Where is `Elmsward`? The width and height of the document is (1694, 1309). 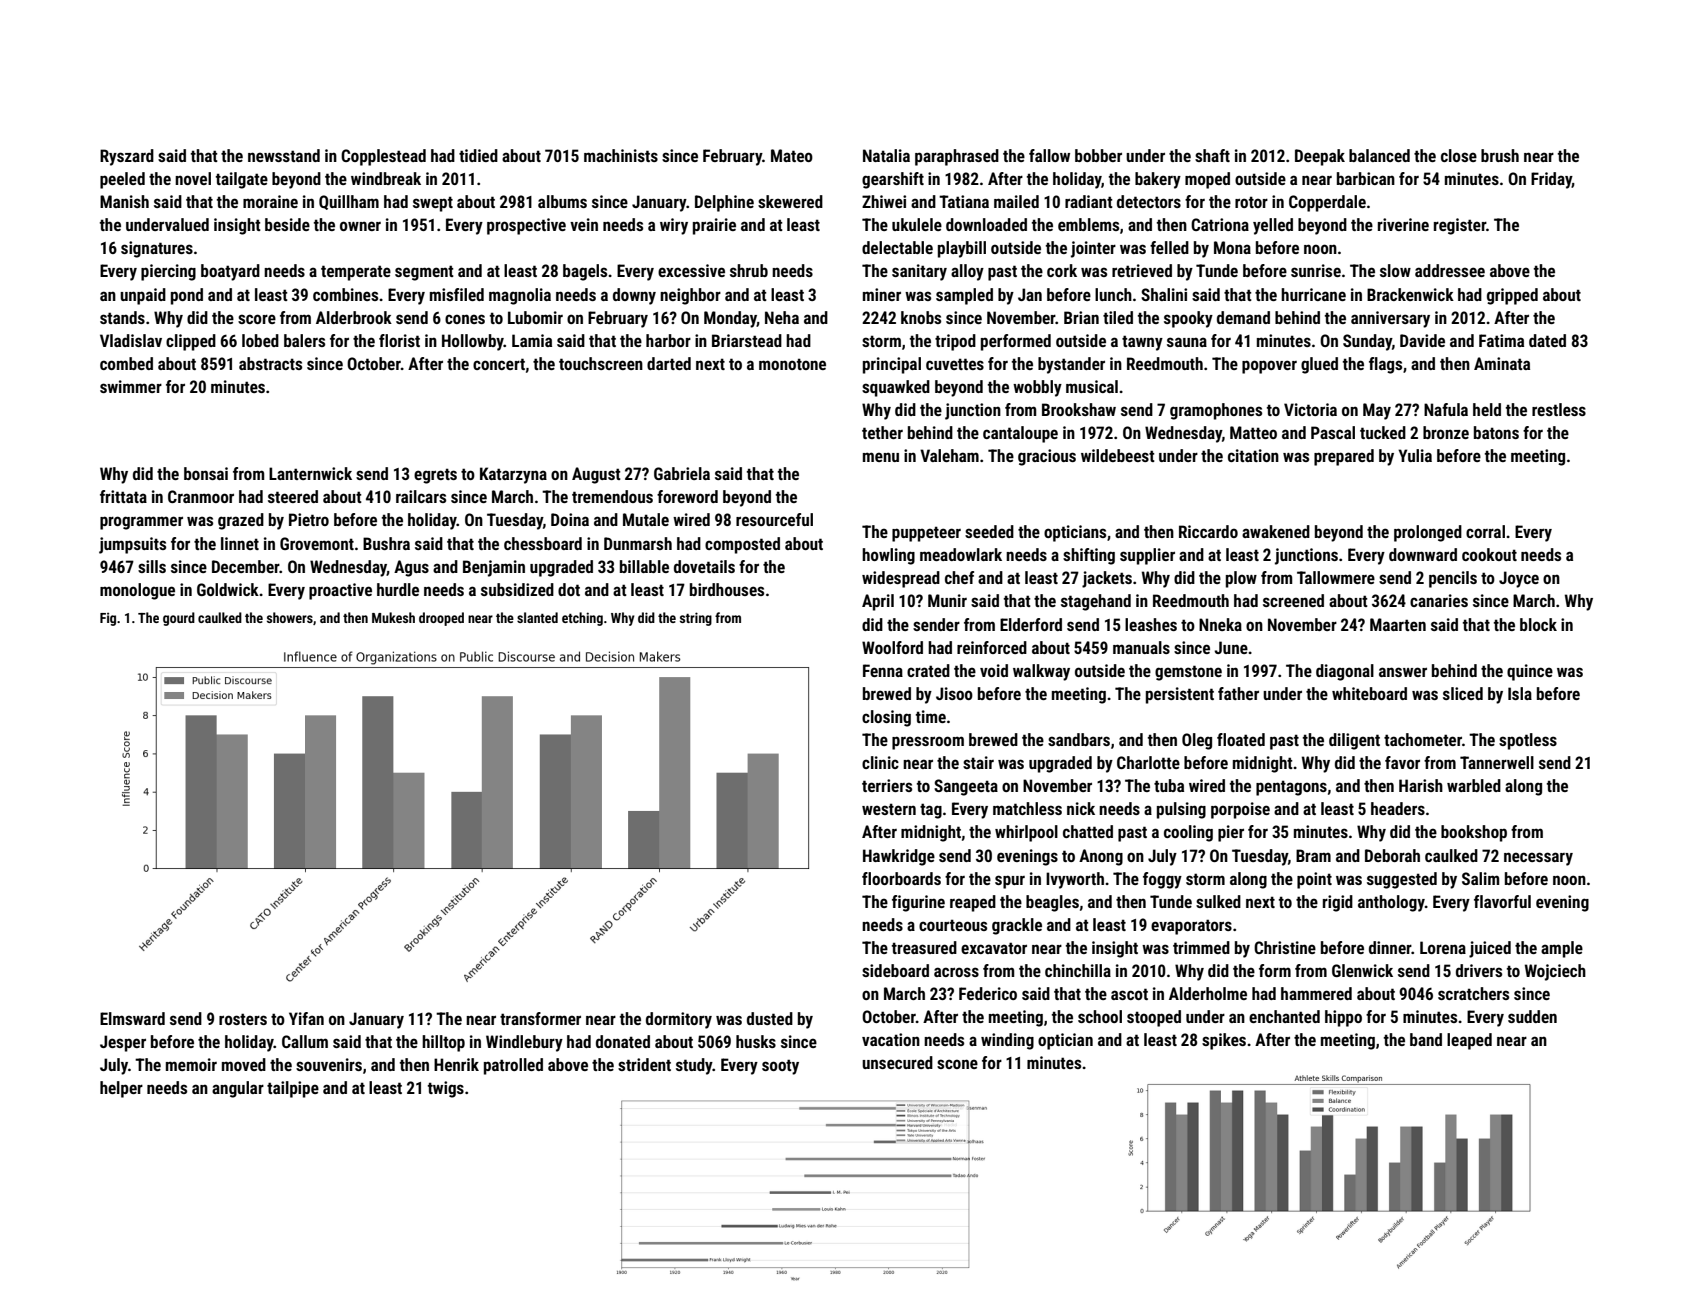
Elmsward is located at coordinates (132, 1018).
